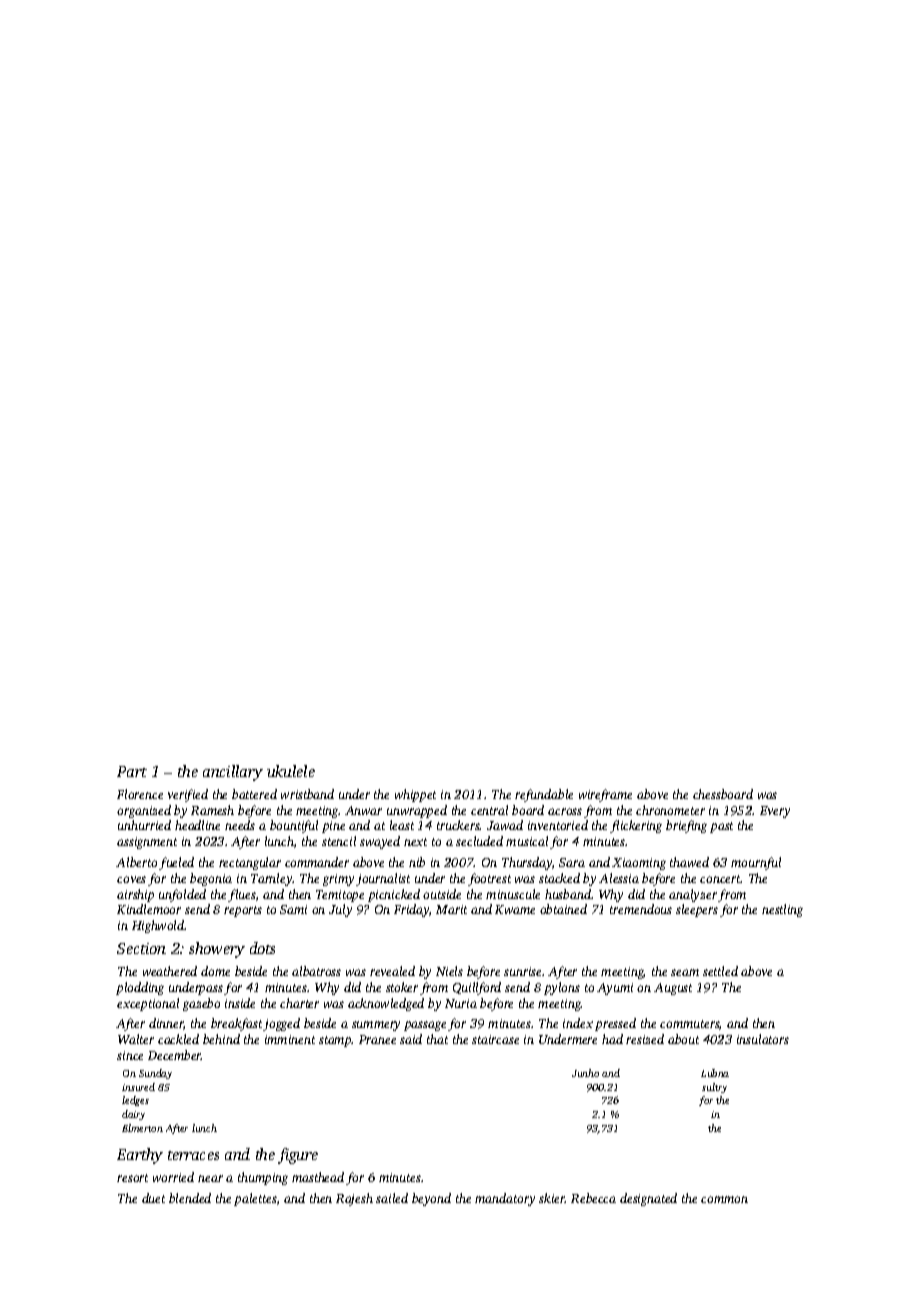 The image size is (924, 1308). I want to click on Section, so click(141, 948).
